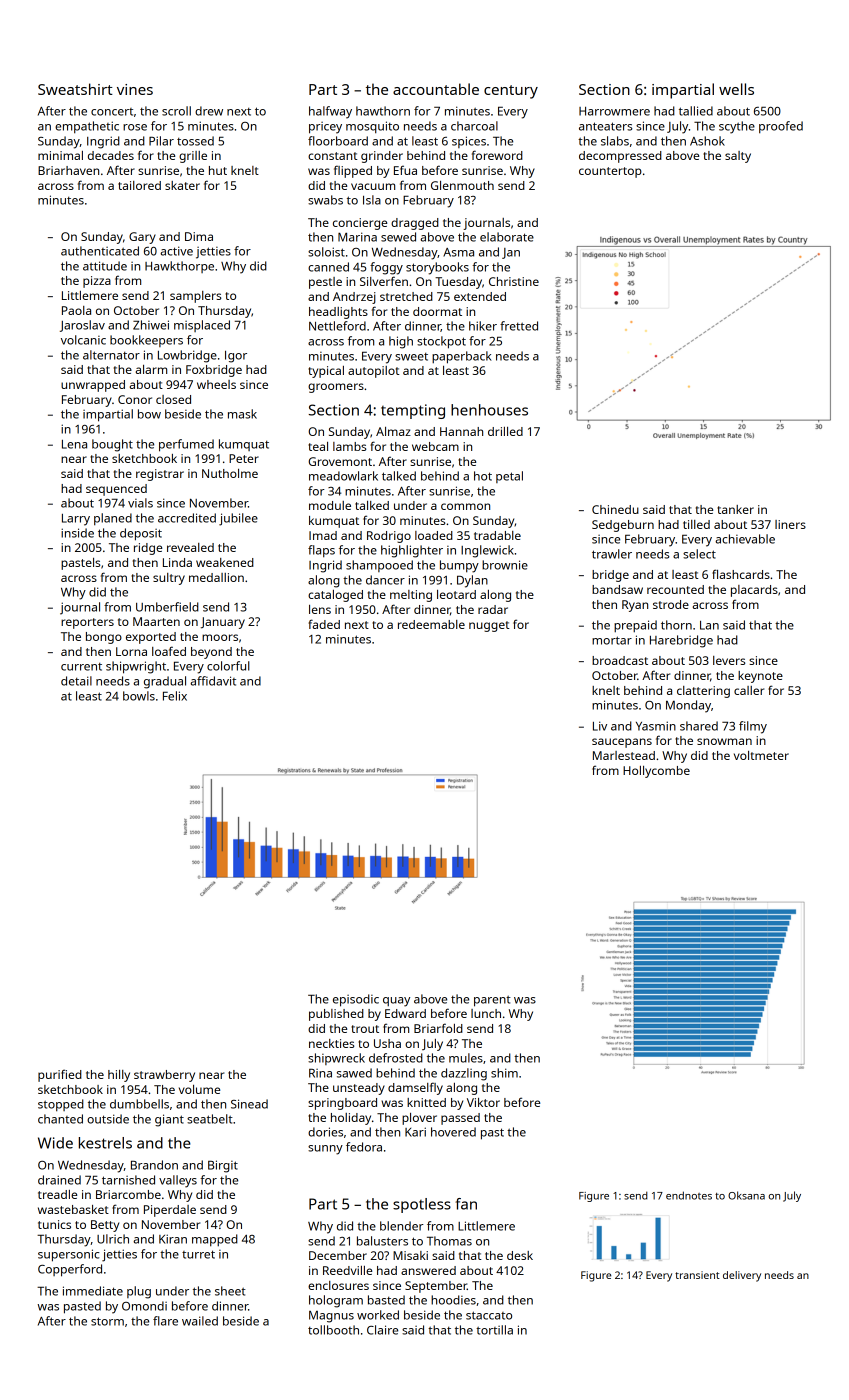 Image resolution: width=849 pixels, height=1400 pixels. What do you see at coordinates (60, 155) in the screenshot?
I see `minimal` at bounding box center [60, 155].
